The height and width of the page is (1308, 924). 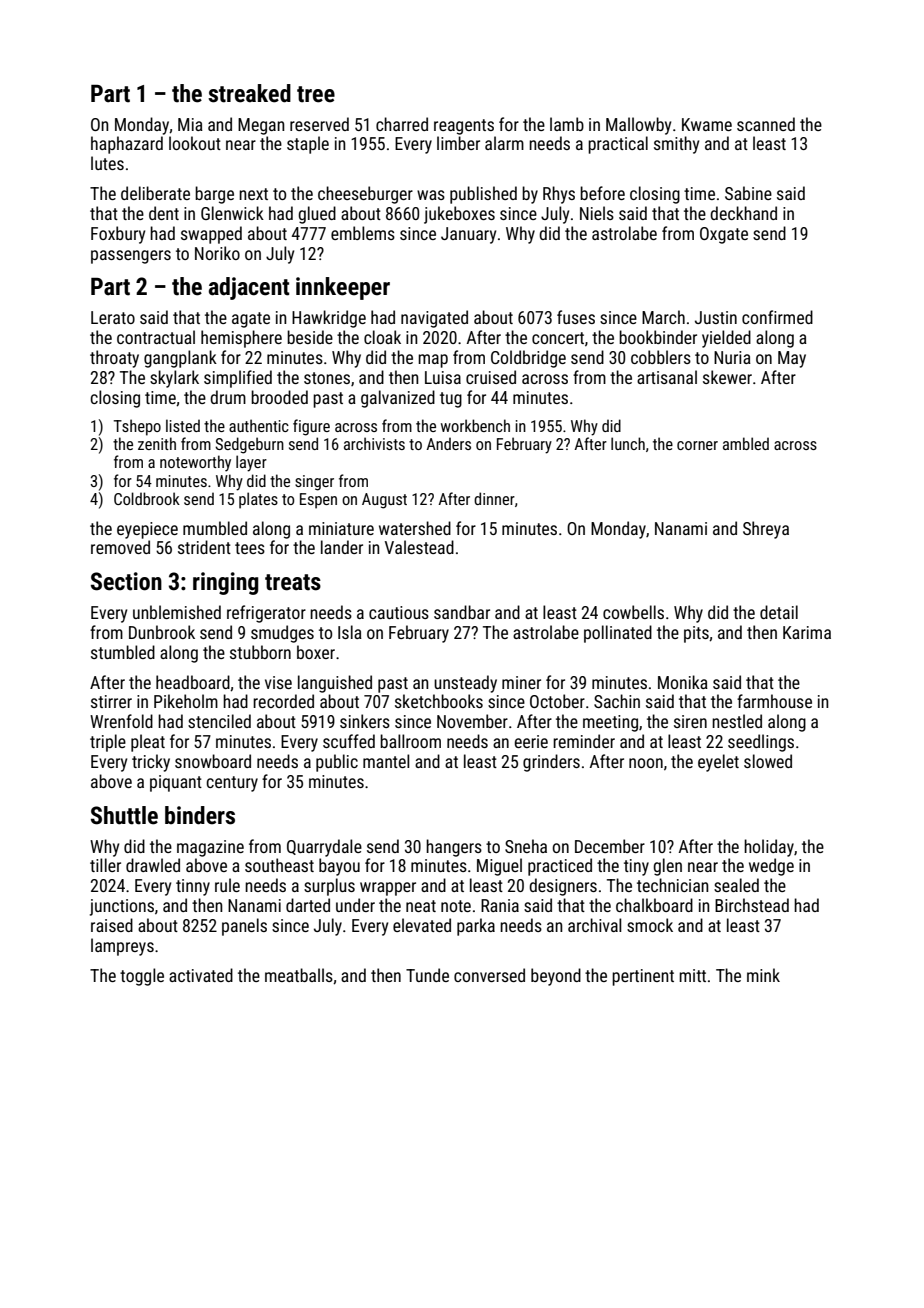 What do you see at coordinates (746, 443) in the page?
I see `ambled` at bounding box center [746, 443].
